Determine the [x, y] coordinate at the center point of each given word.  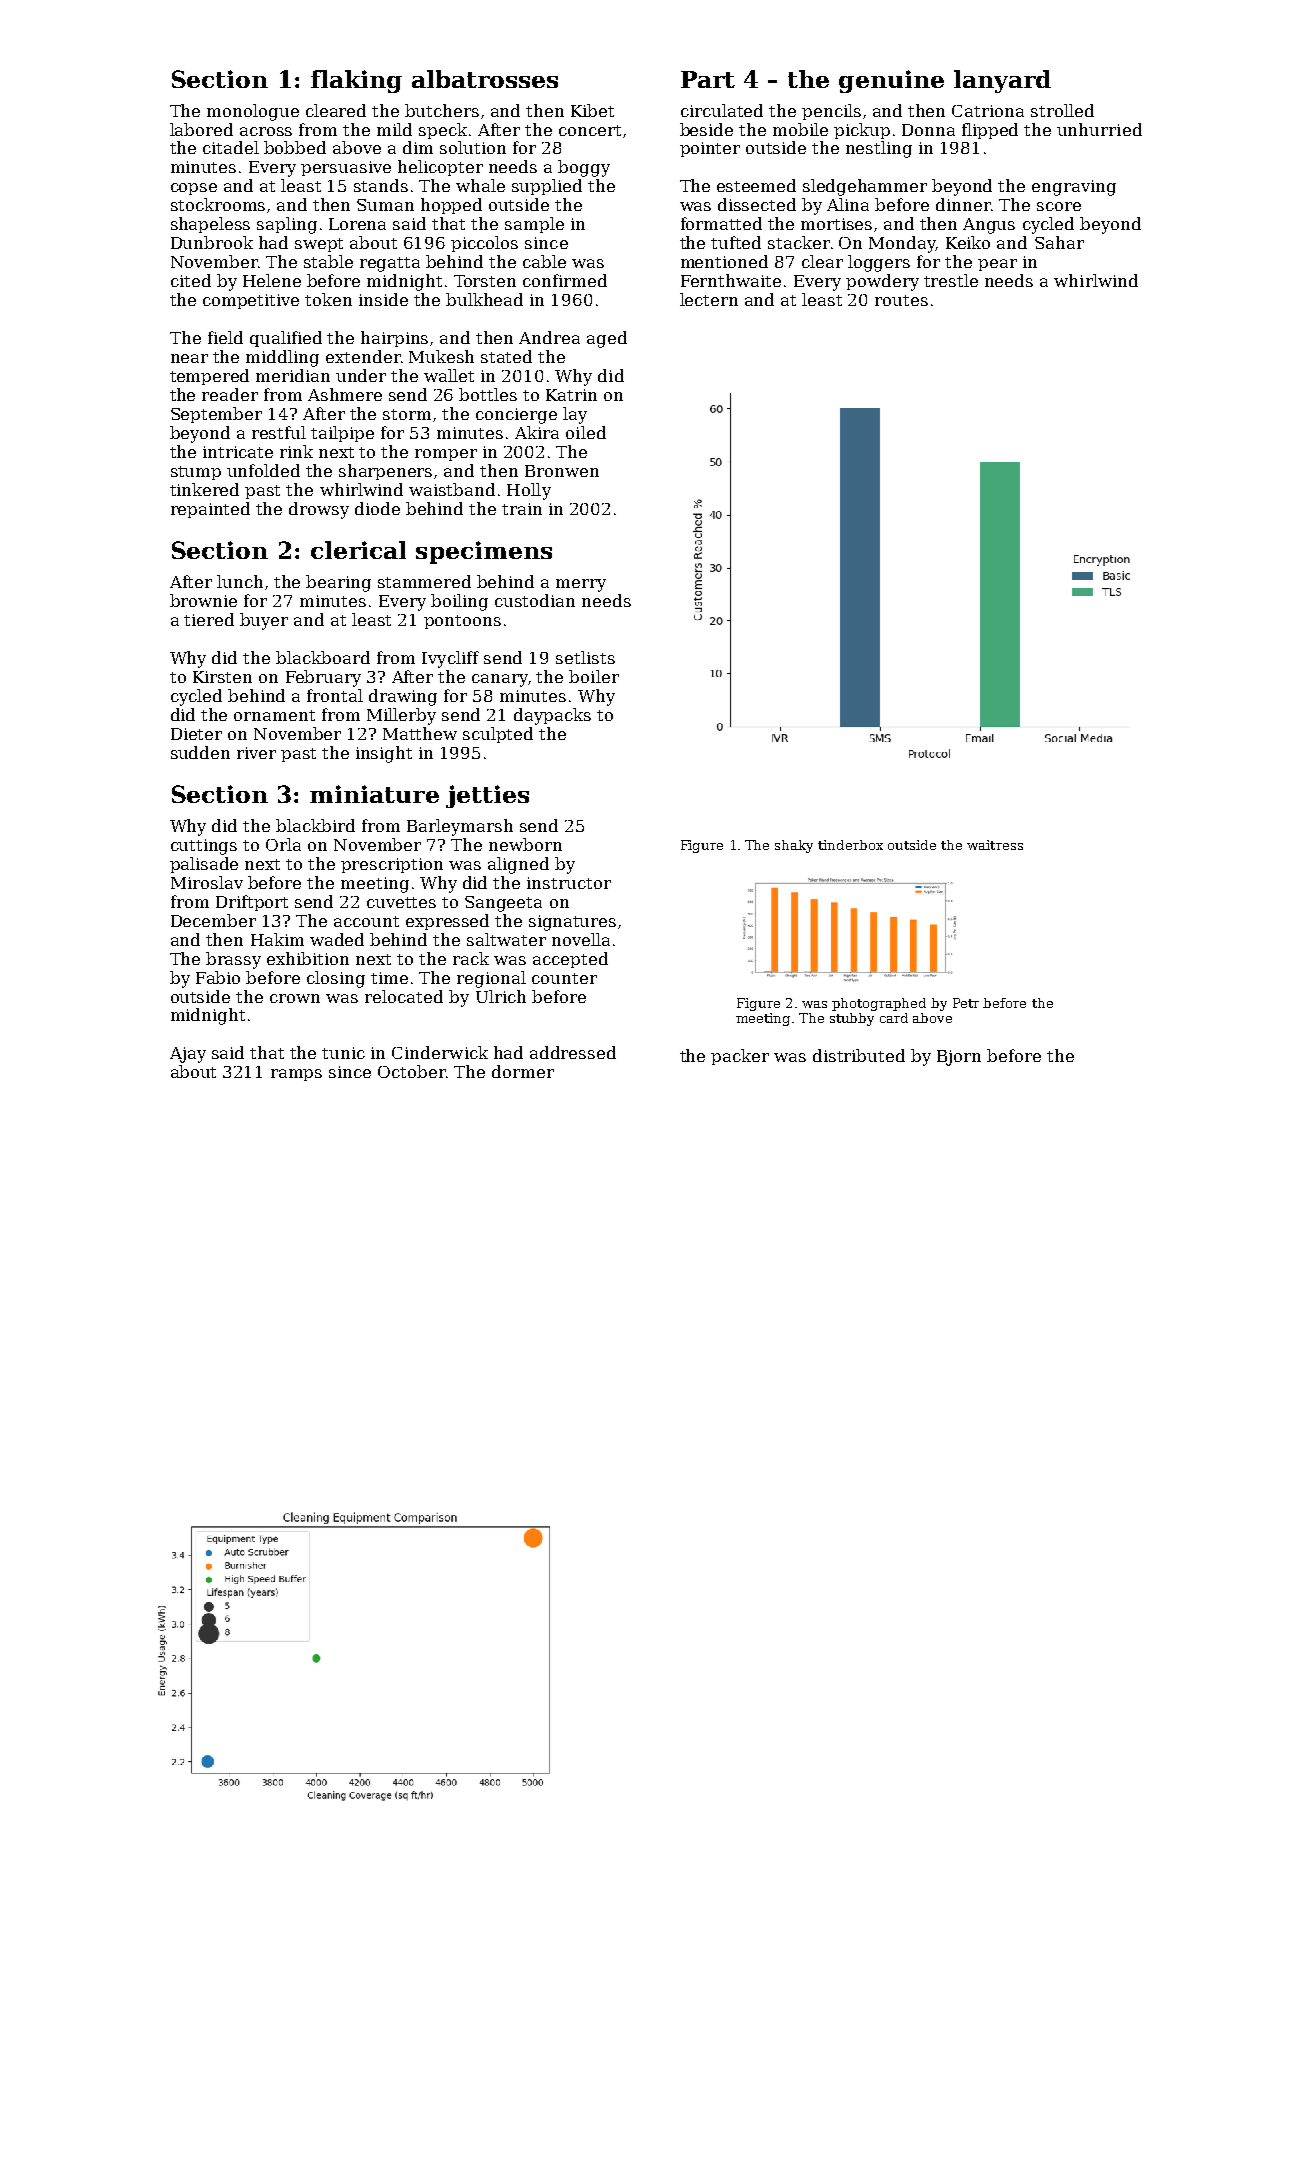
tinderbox [850, 845]
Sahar [1059, 242]
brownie [203, 600]
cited [191, 280]
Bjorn [959, 1058]
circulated [722, 110]
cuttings [204, 847]
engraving [1074, 188]
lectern [709, 299]
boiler [594, 676]
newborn [525, 844]
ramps [296, 1075]
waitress [995, 845]
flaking [356, 81]
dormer [523, 1071]
